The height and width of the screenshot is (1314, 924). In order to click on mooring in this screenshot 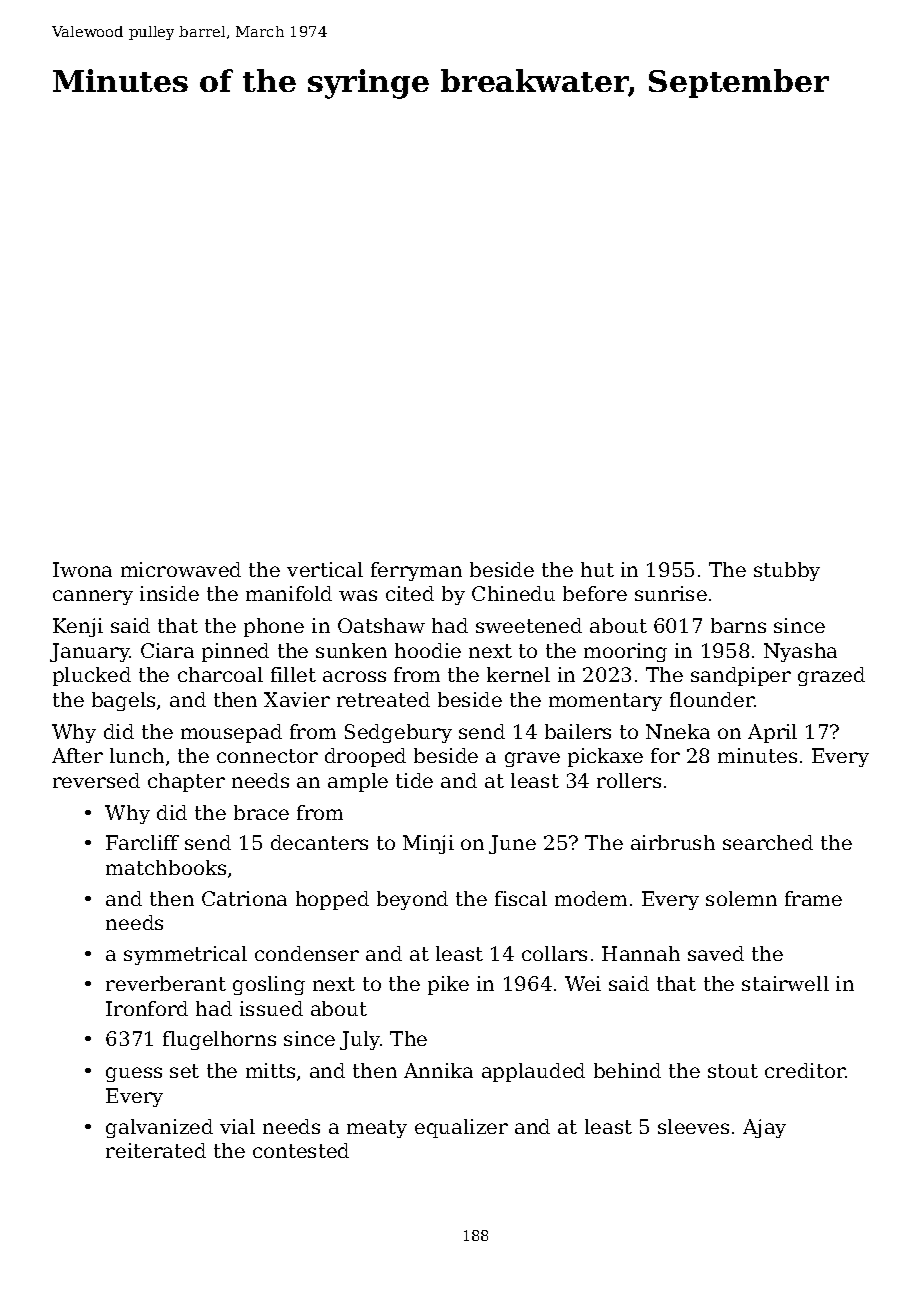, I will do `click(625, 652)`.
